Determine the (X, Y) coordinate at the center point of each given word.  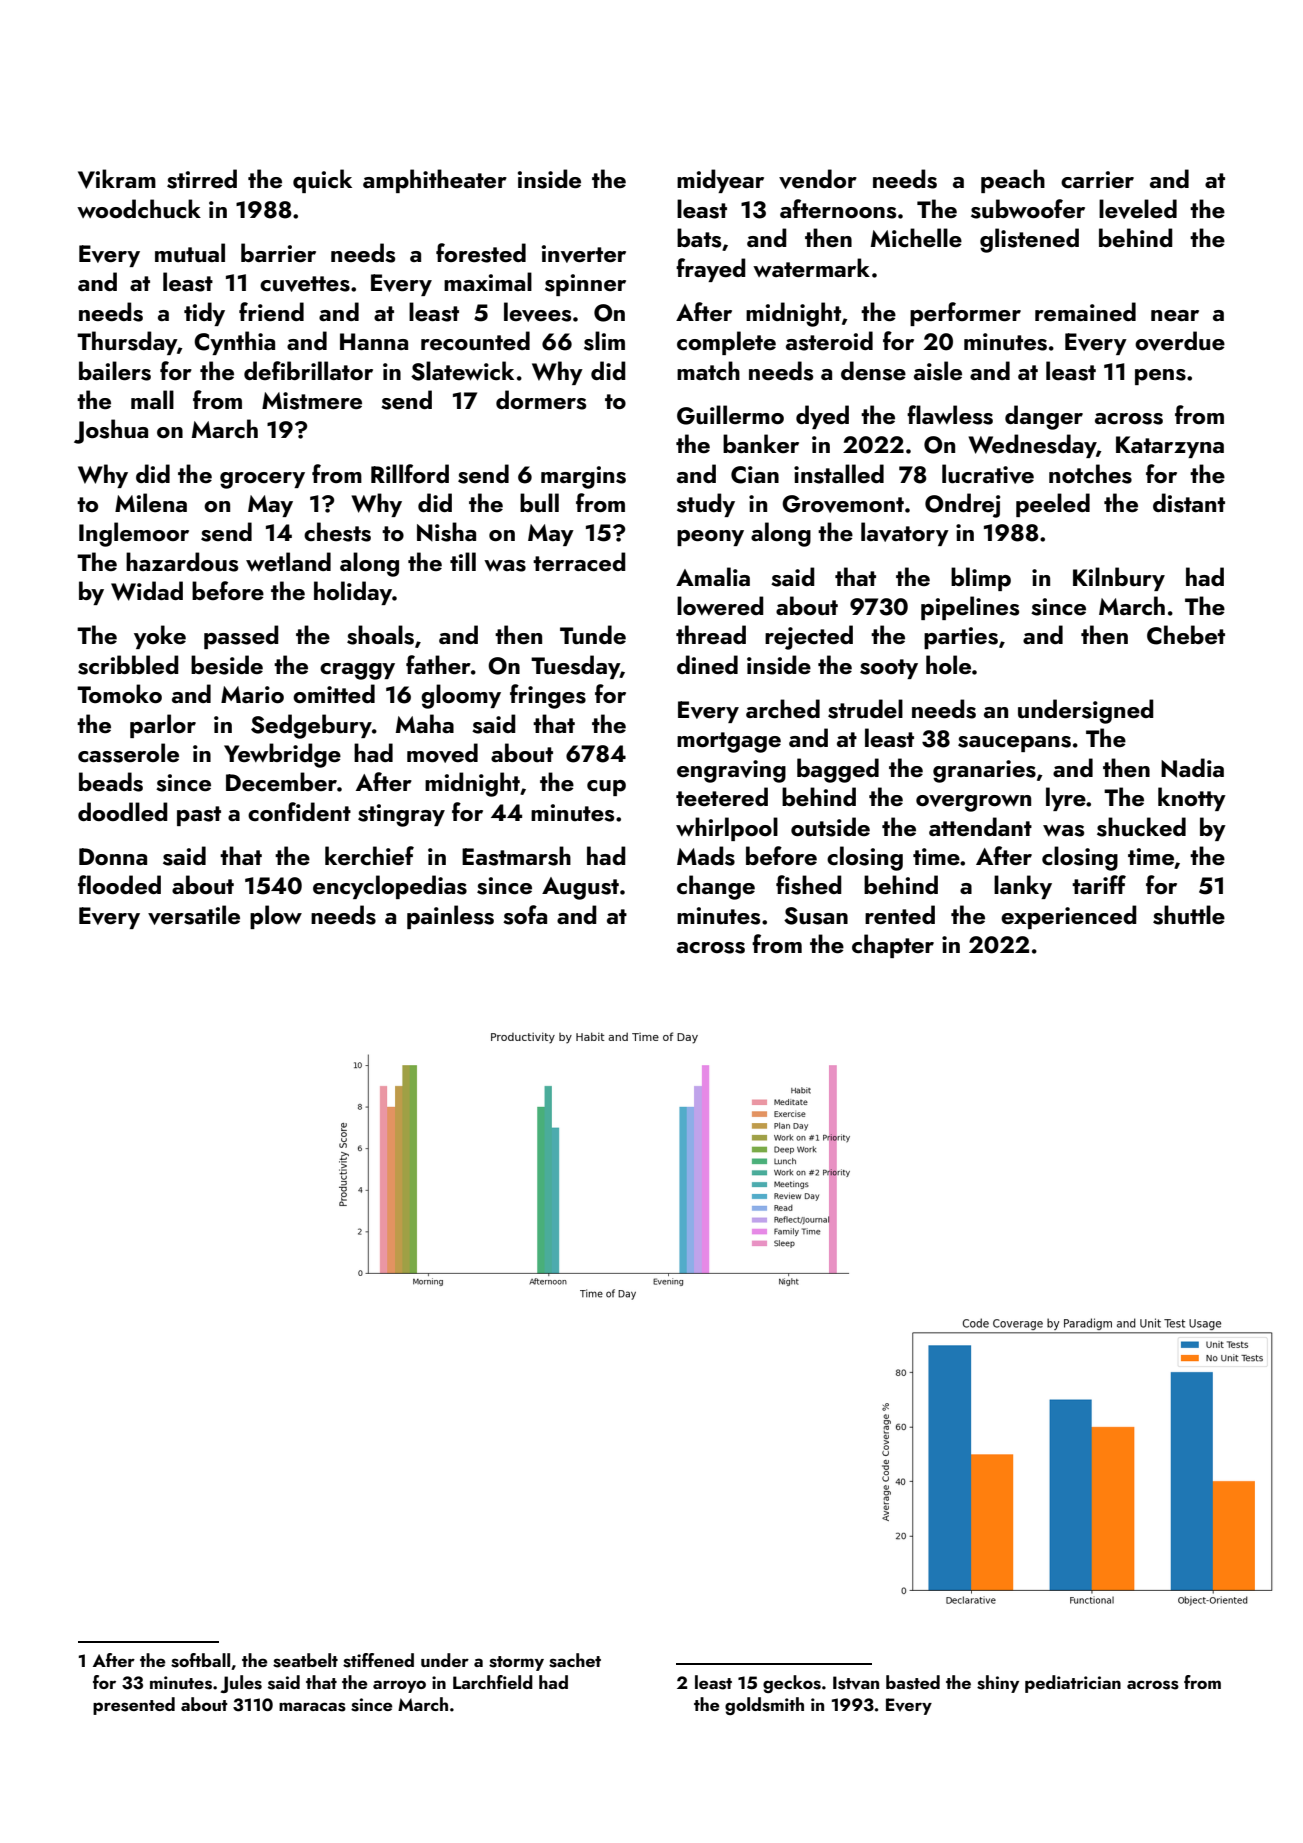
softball (200, 1660)
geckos (792, 1684)
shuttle (1189, 915)
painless (450, 917)
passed (241, 637)
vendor (818, 179)
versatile (194, 915)
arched (783, 708)
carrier (1097, 179)
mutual (190, 253)
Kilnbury (1119, 579)
